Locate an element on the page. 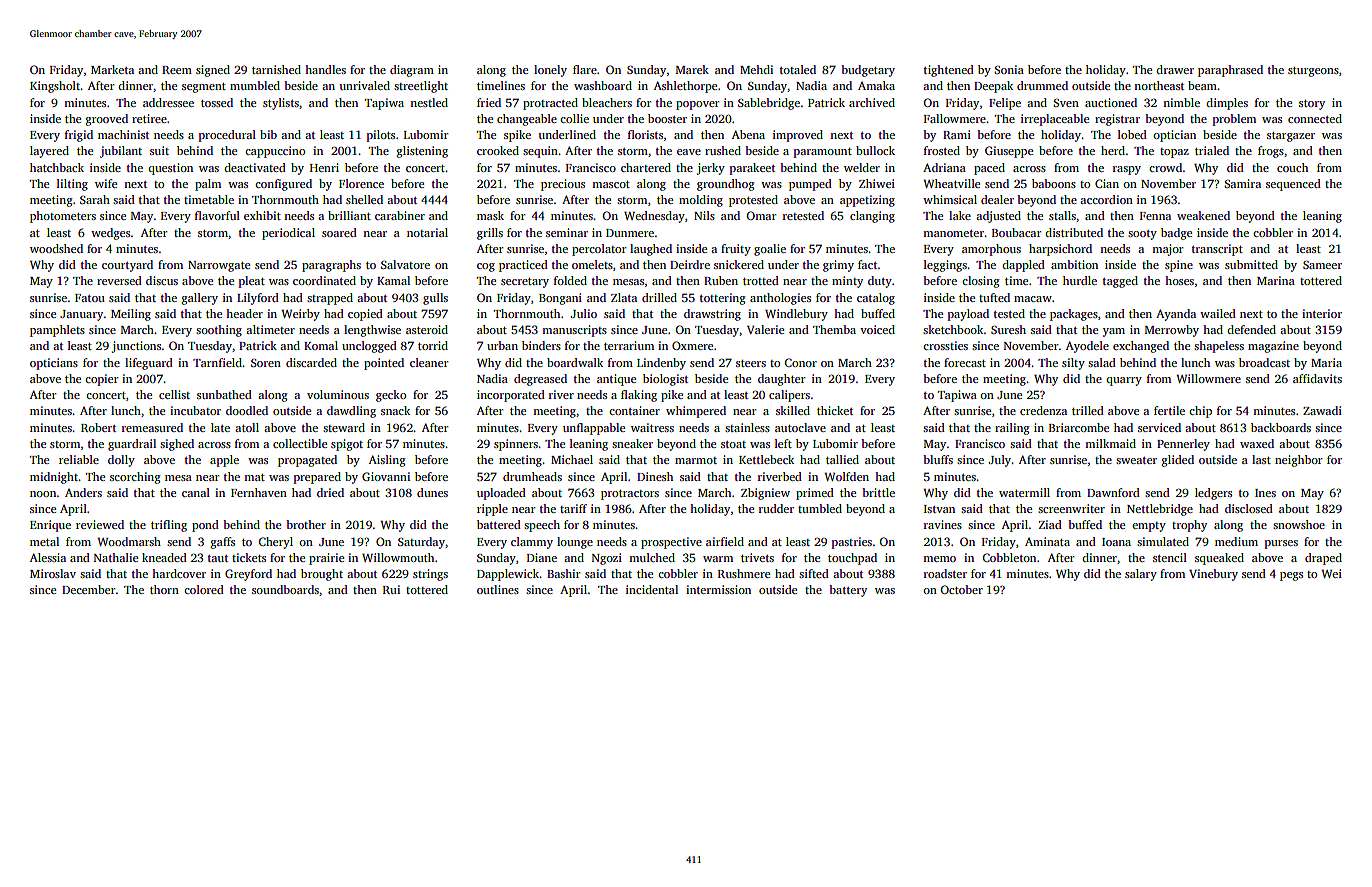 The width and height of the document is (1372, 887). pleat is located at coordinates (252, 282).
